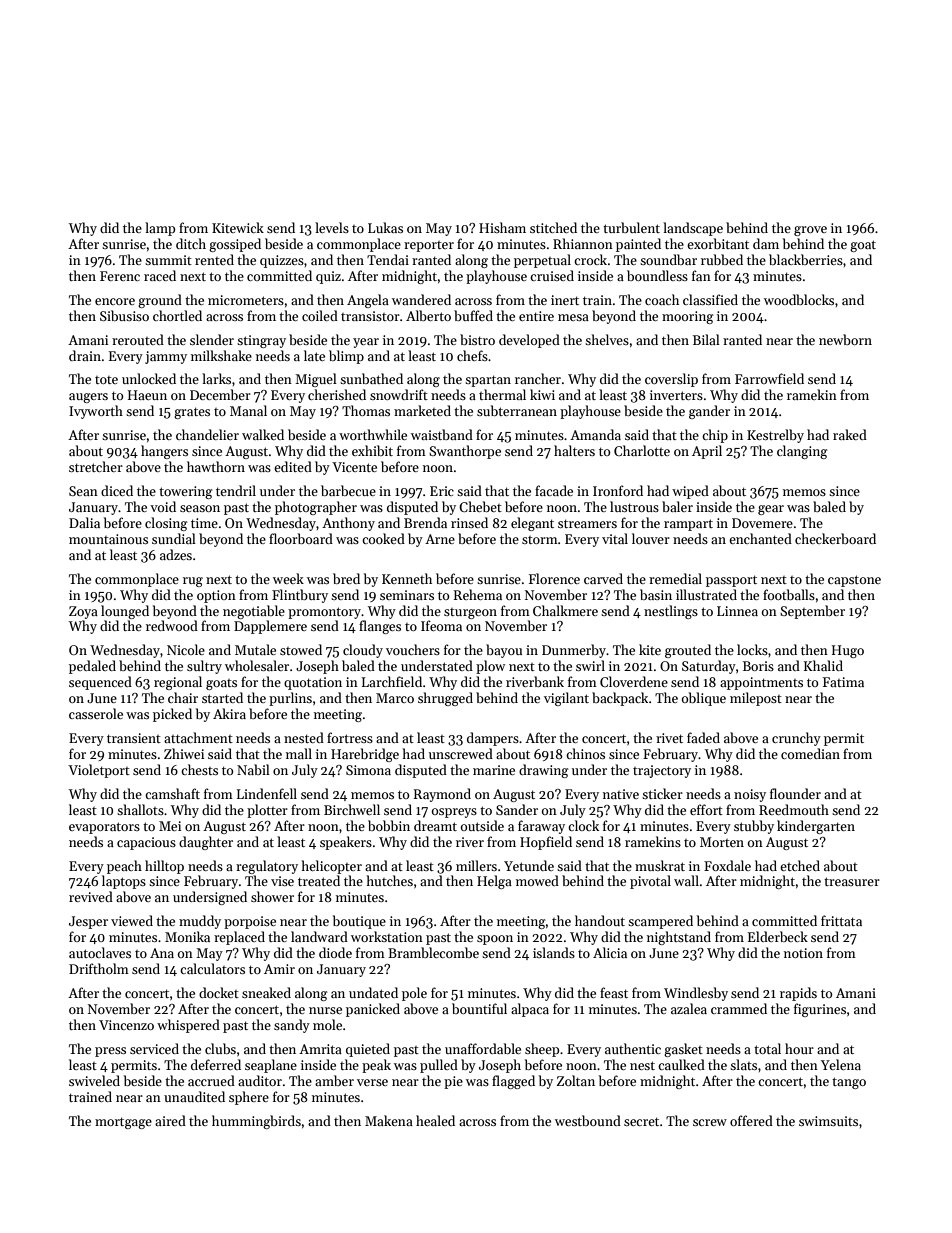 This screenshot has width=952, height=1233. I want to click on reporter, so click(429, 246).
